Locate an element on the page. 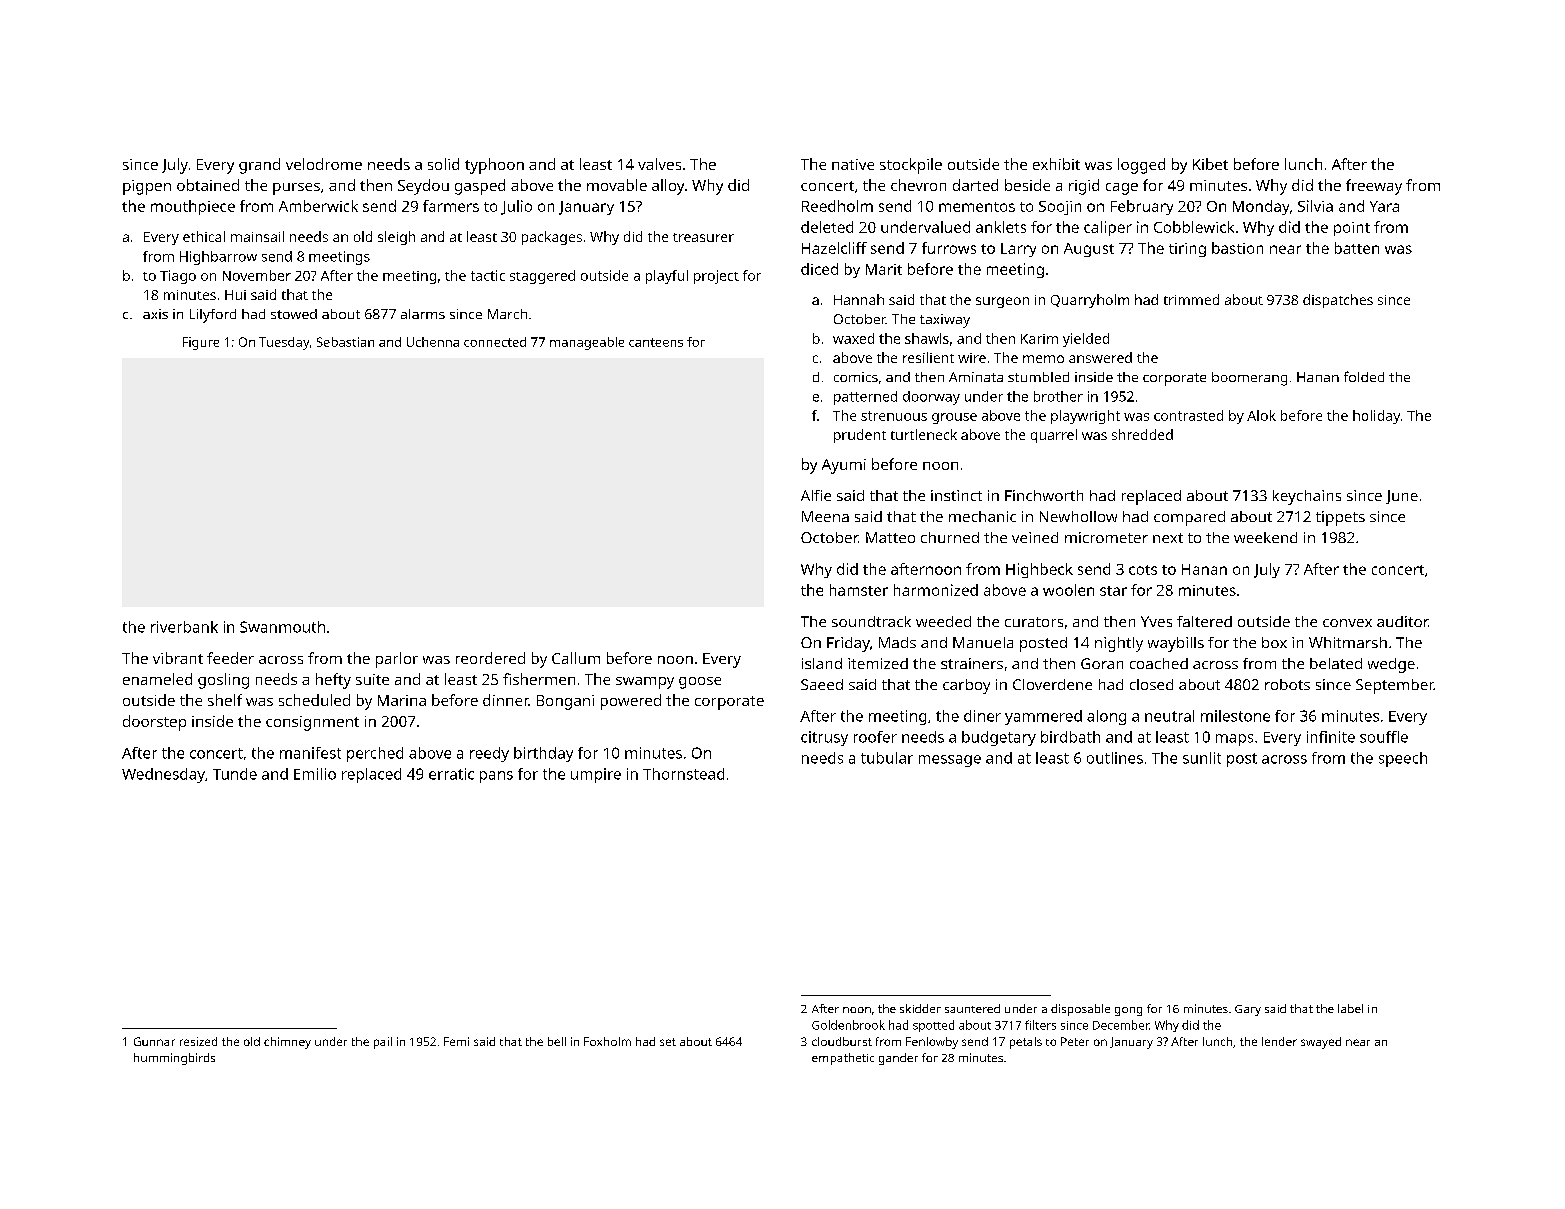 The width and height of the page is (1565, 1209). set is located at coordinates (668, 1042).
